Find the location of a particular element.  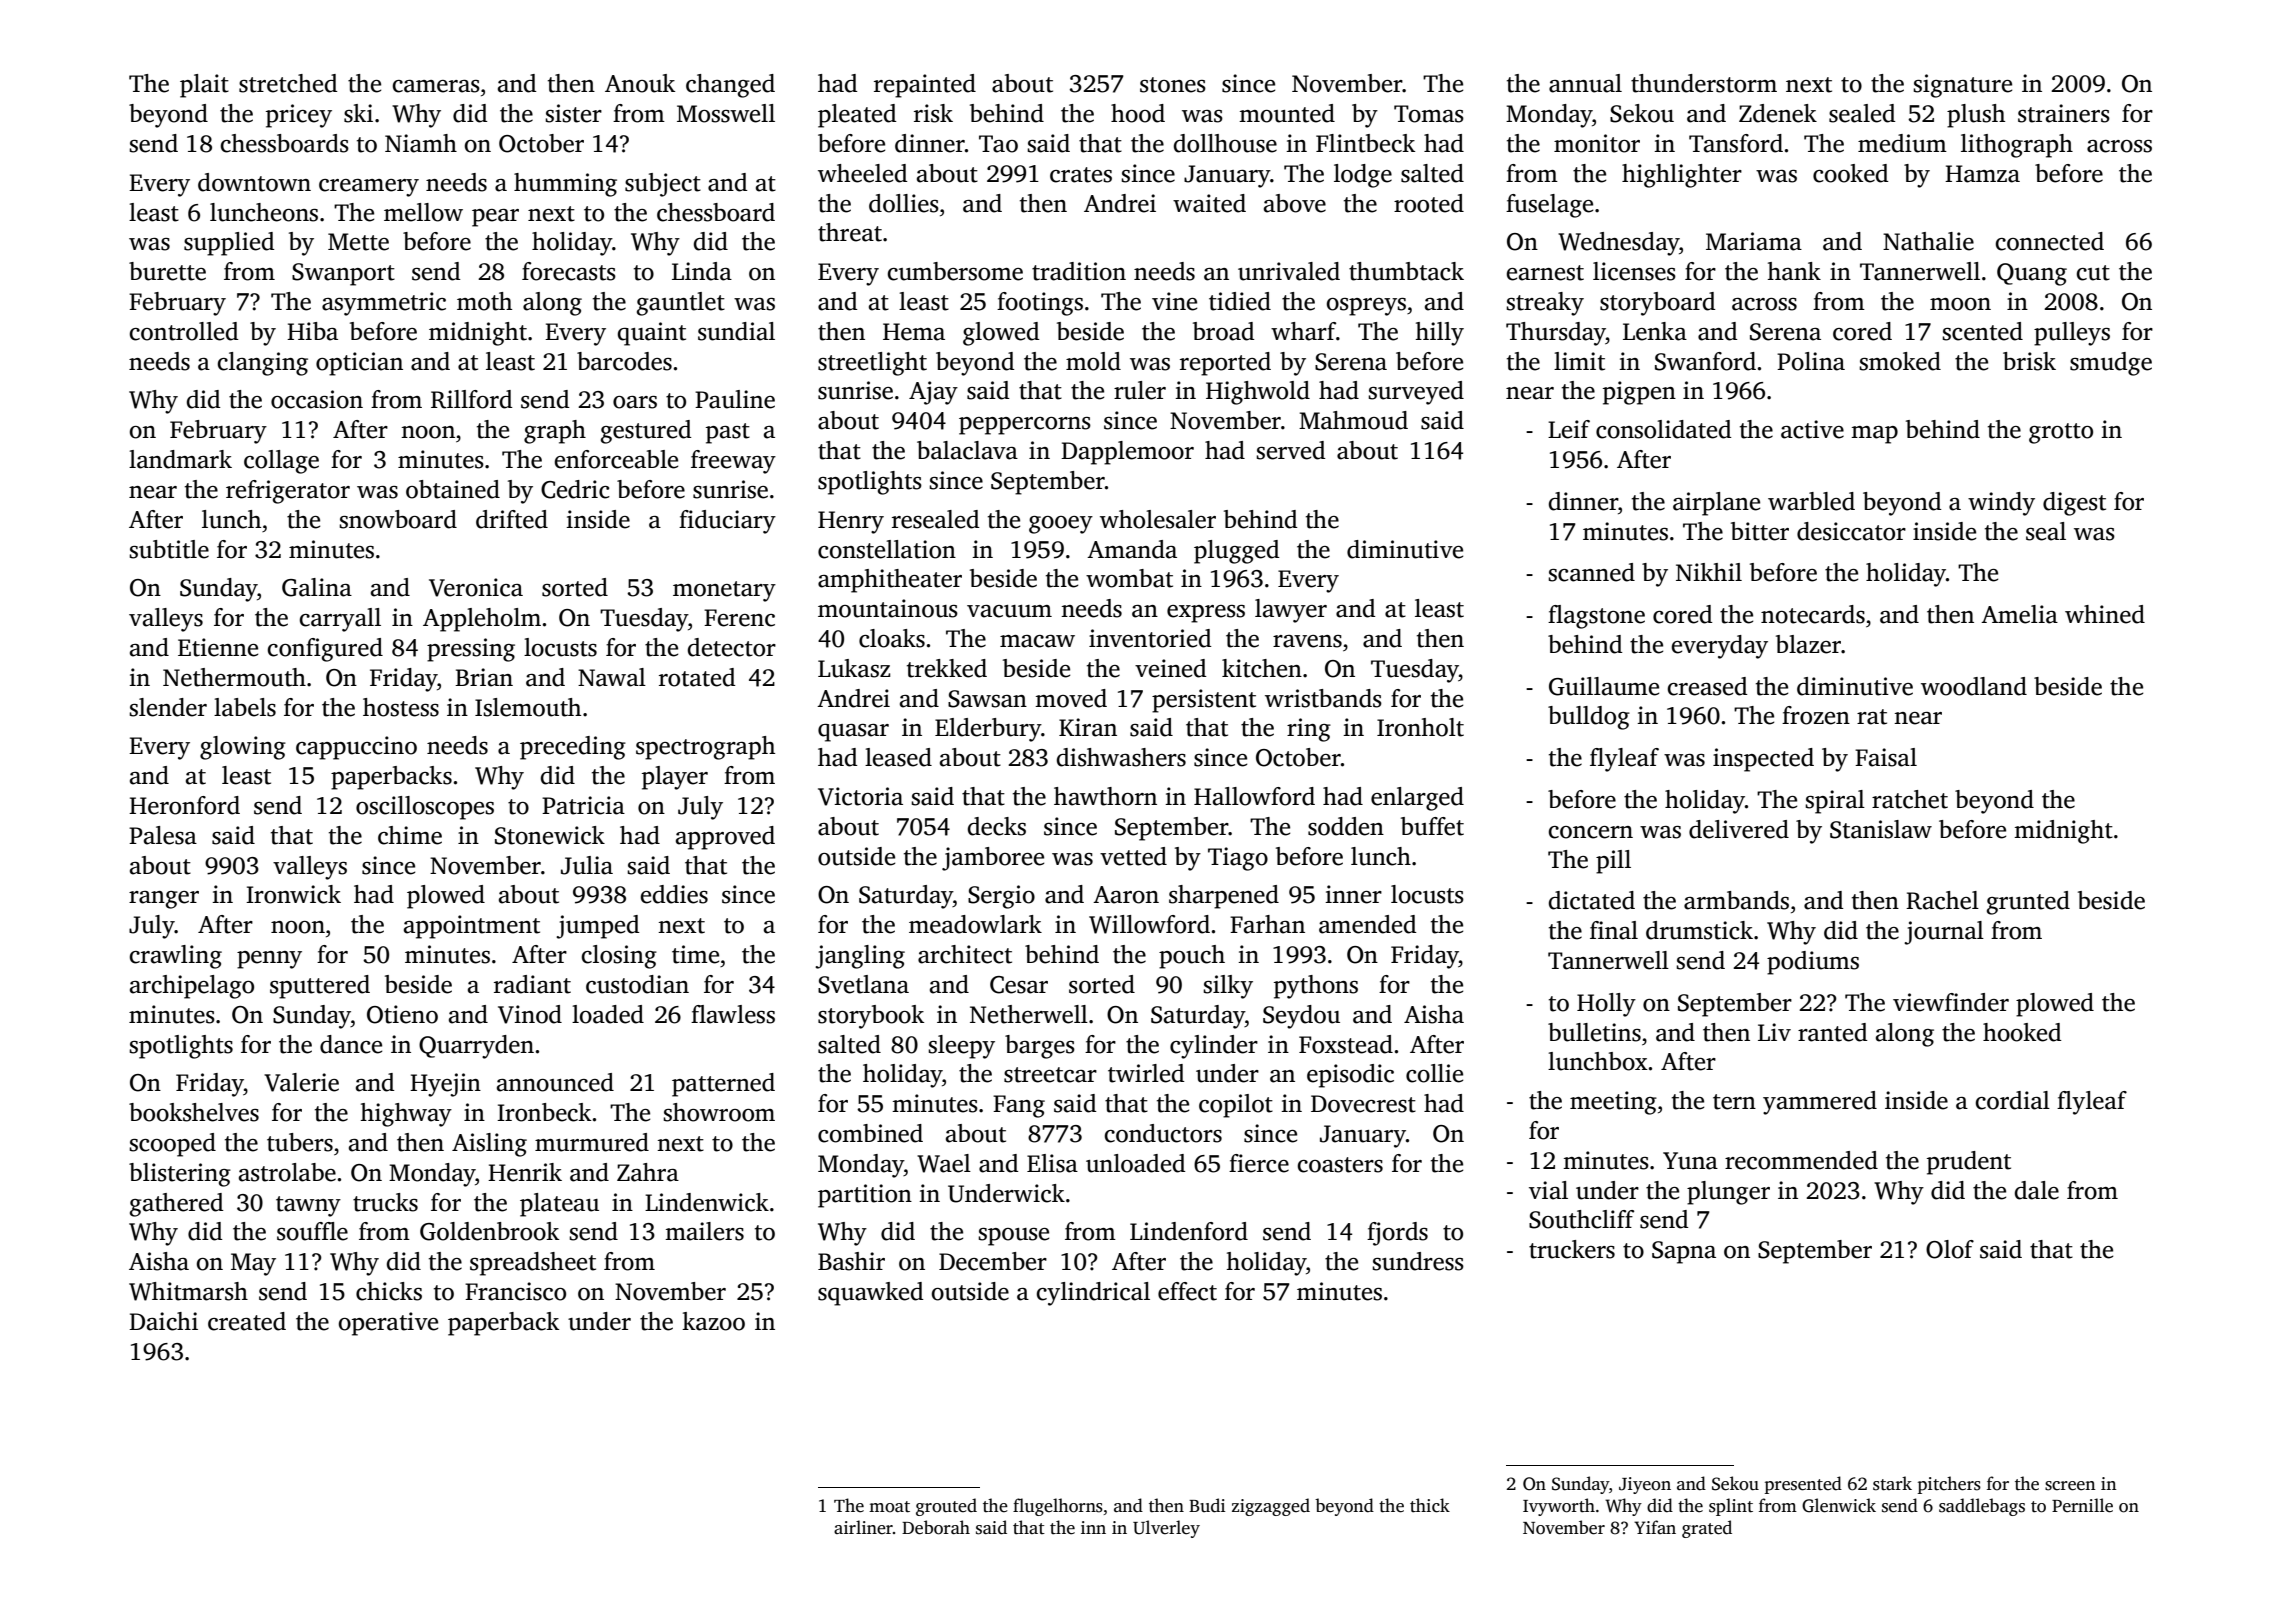

wholesaler is located at coordinates (1158, 519).
